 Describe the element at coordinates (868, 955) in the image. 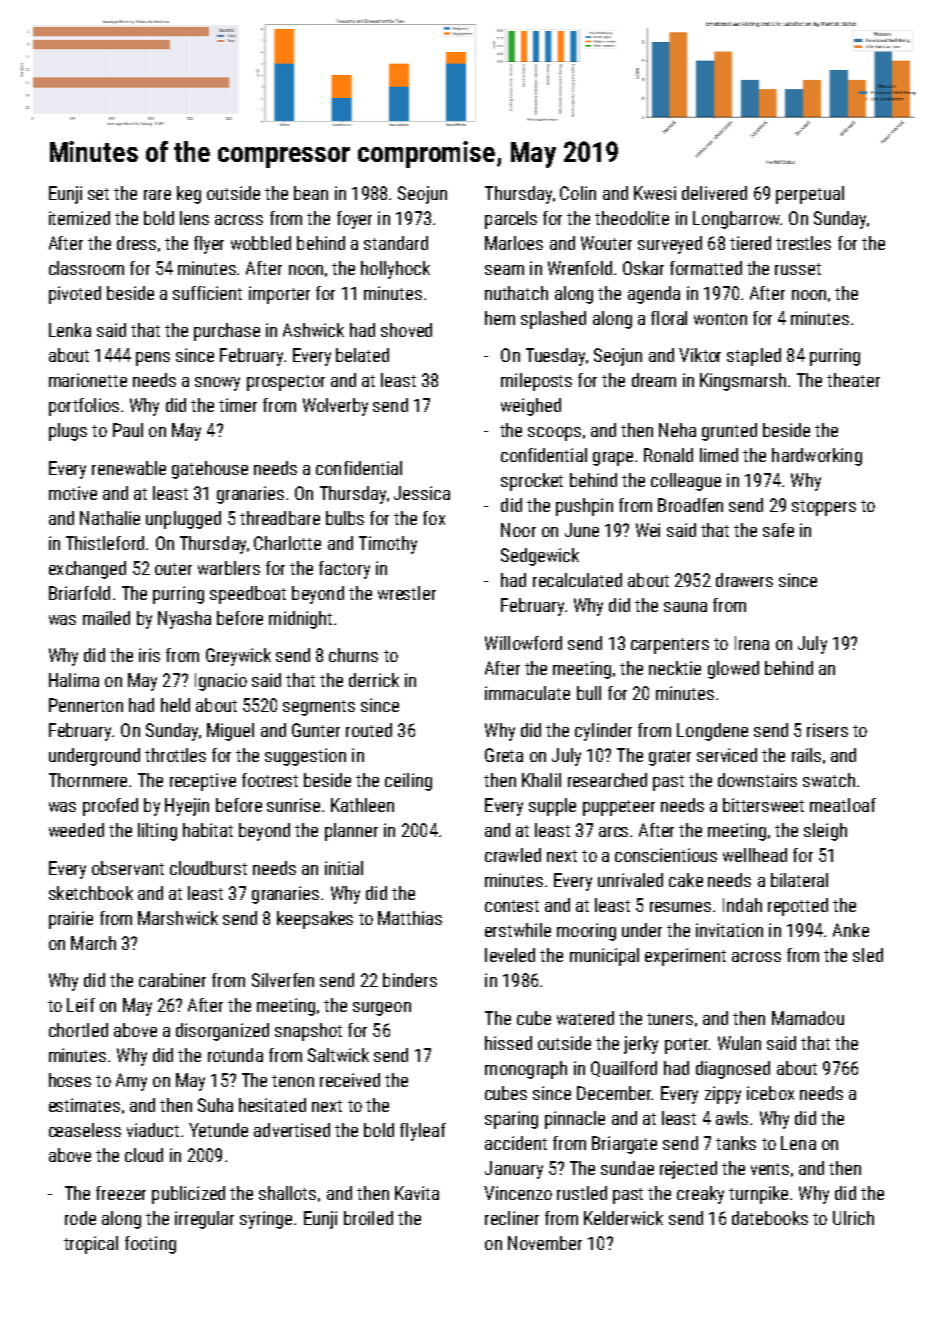

I see `sled` at that location.
